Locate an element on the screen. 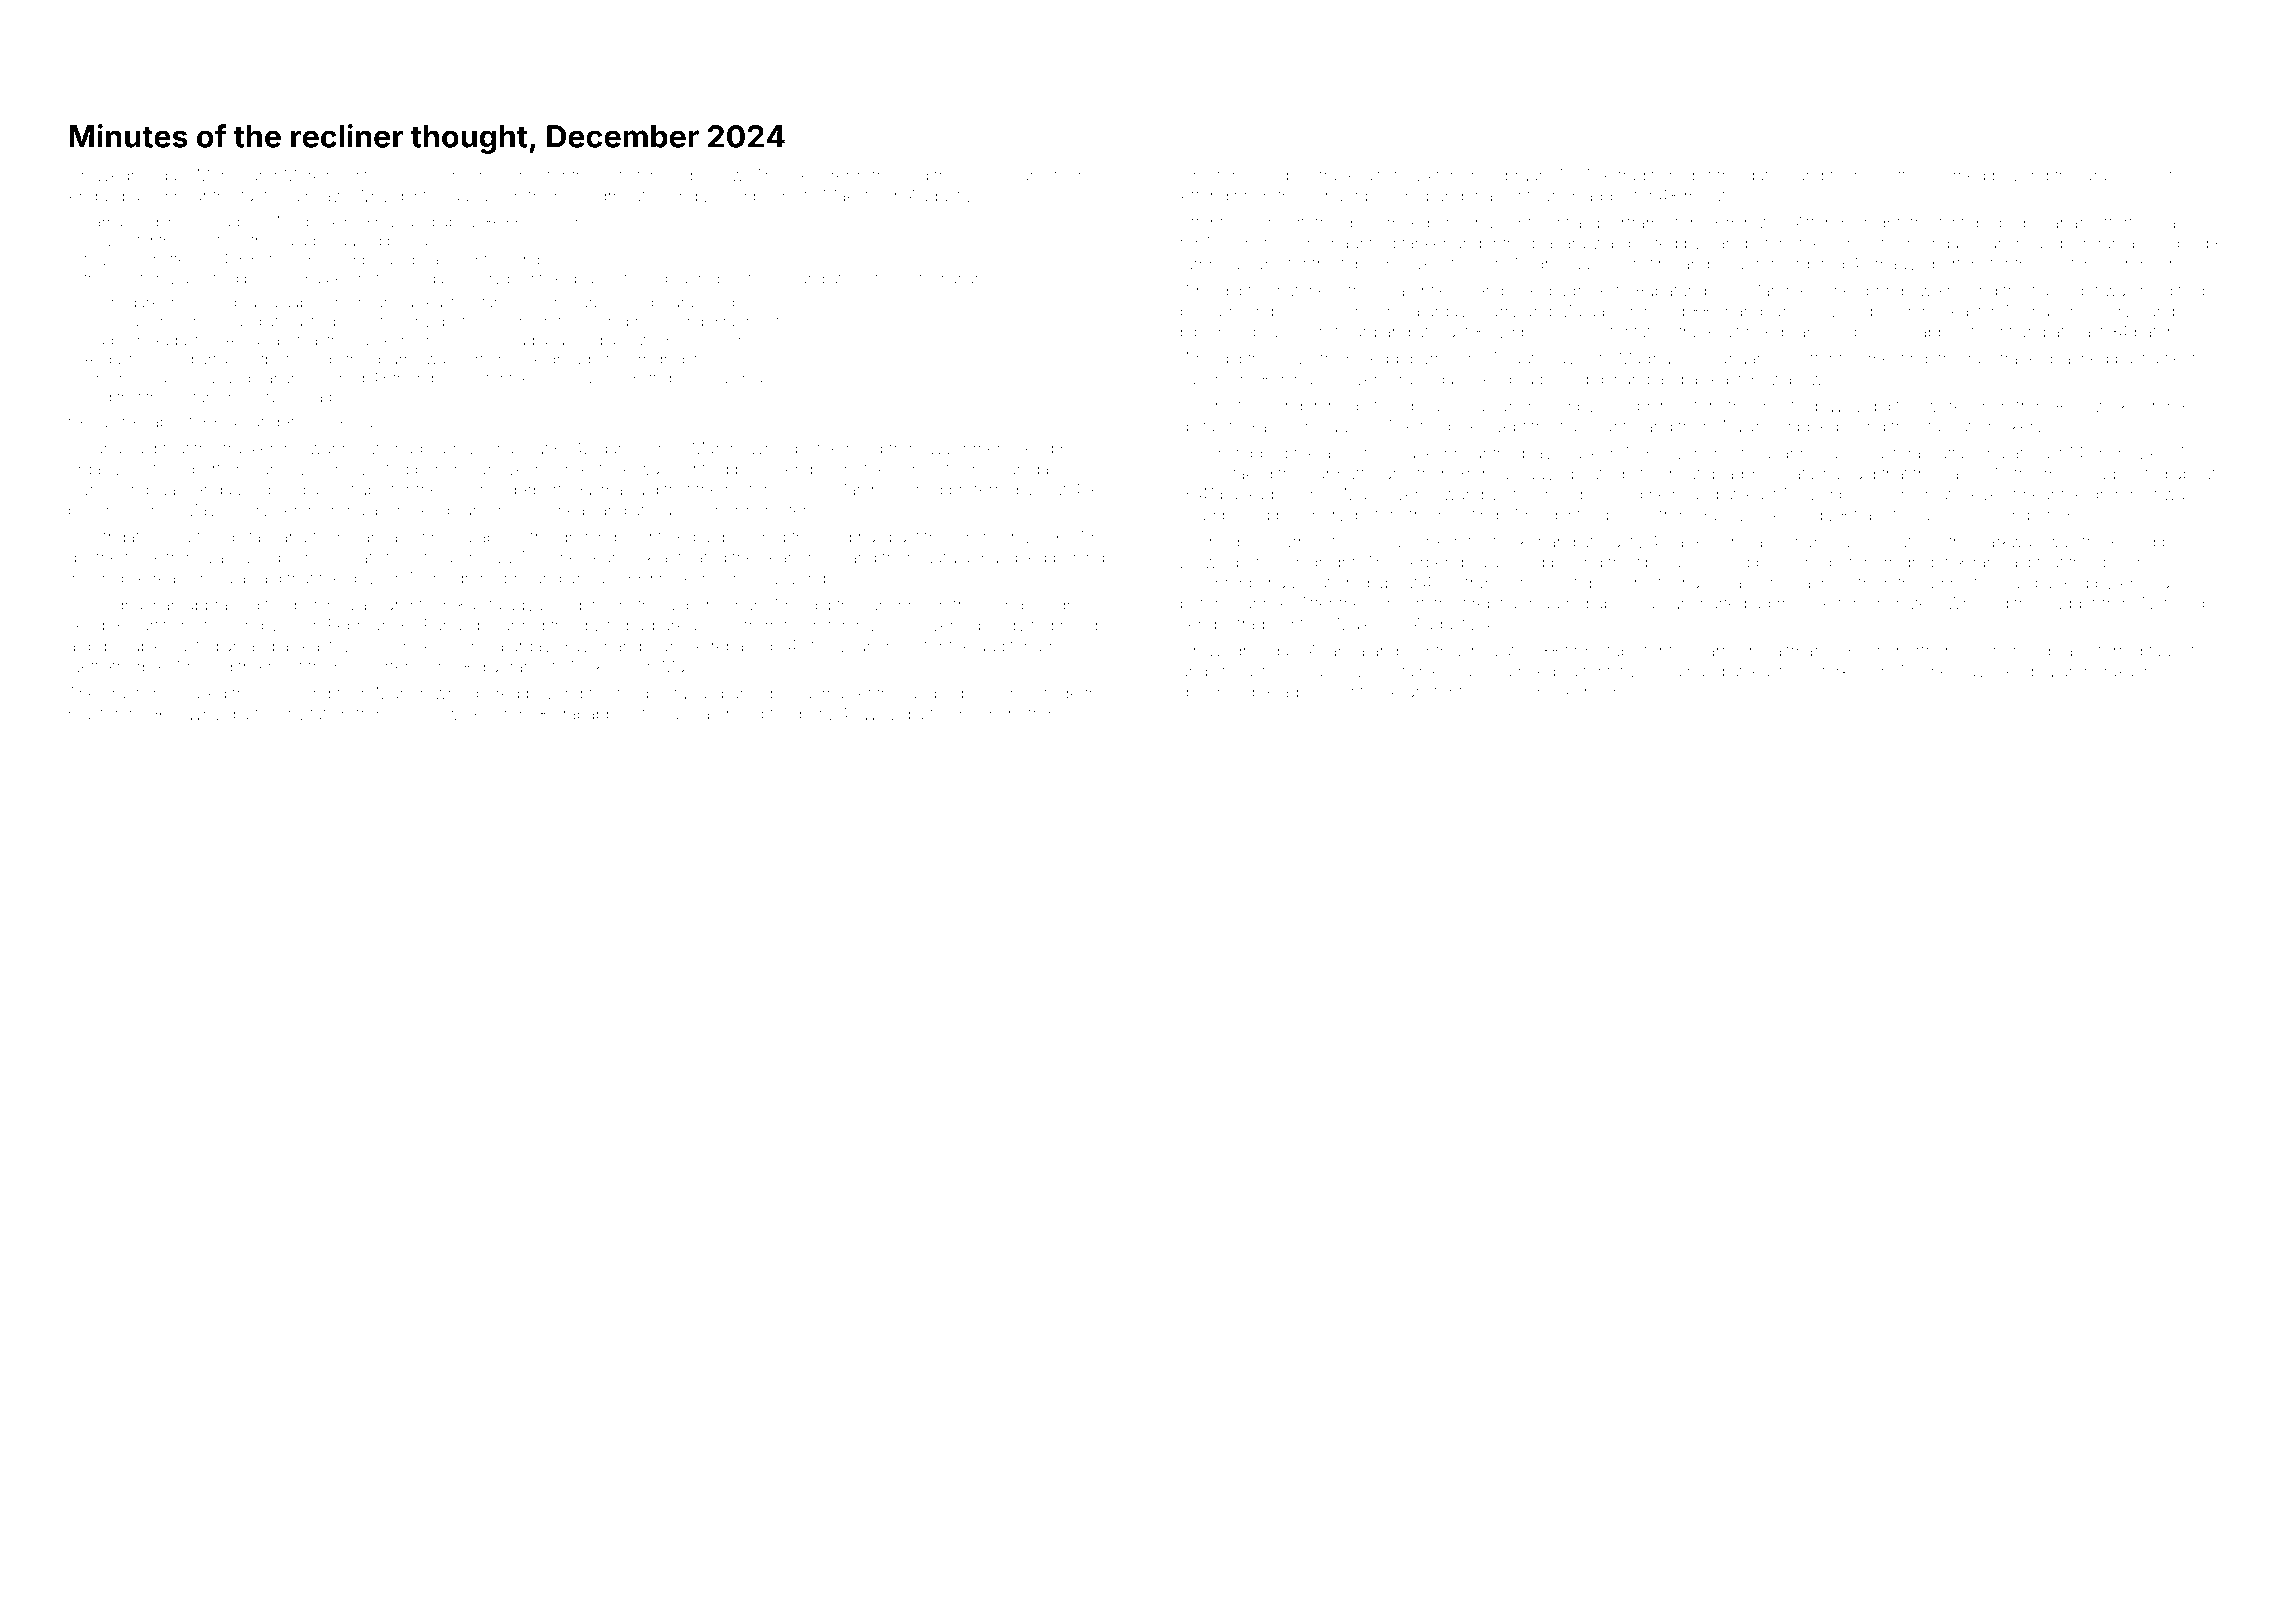 The width and height of the screenshot is (2292, 1620). terns is located at coordinates (541, 223).
